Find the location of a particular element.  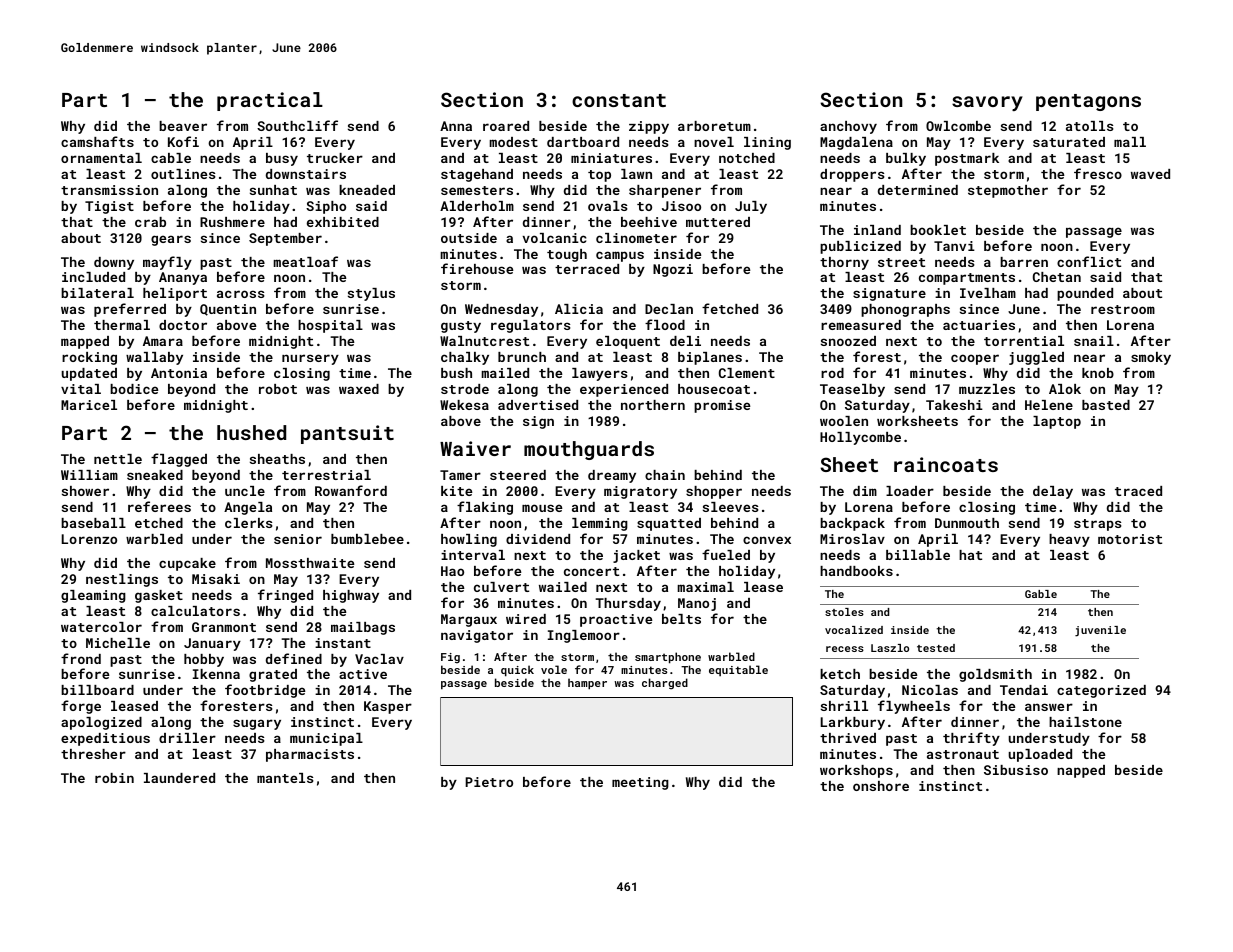

Kasper is located at coordinates (388, 707).
